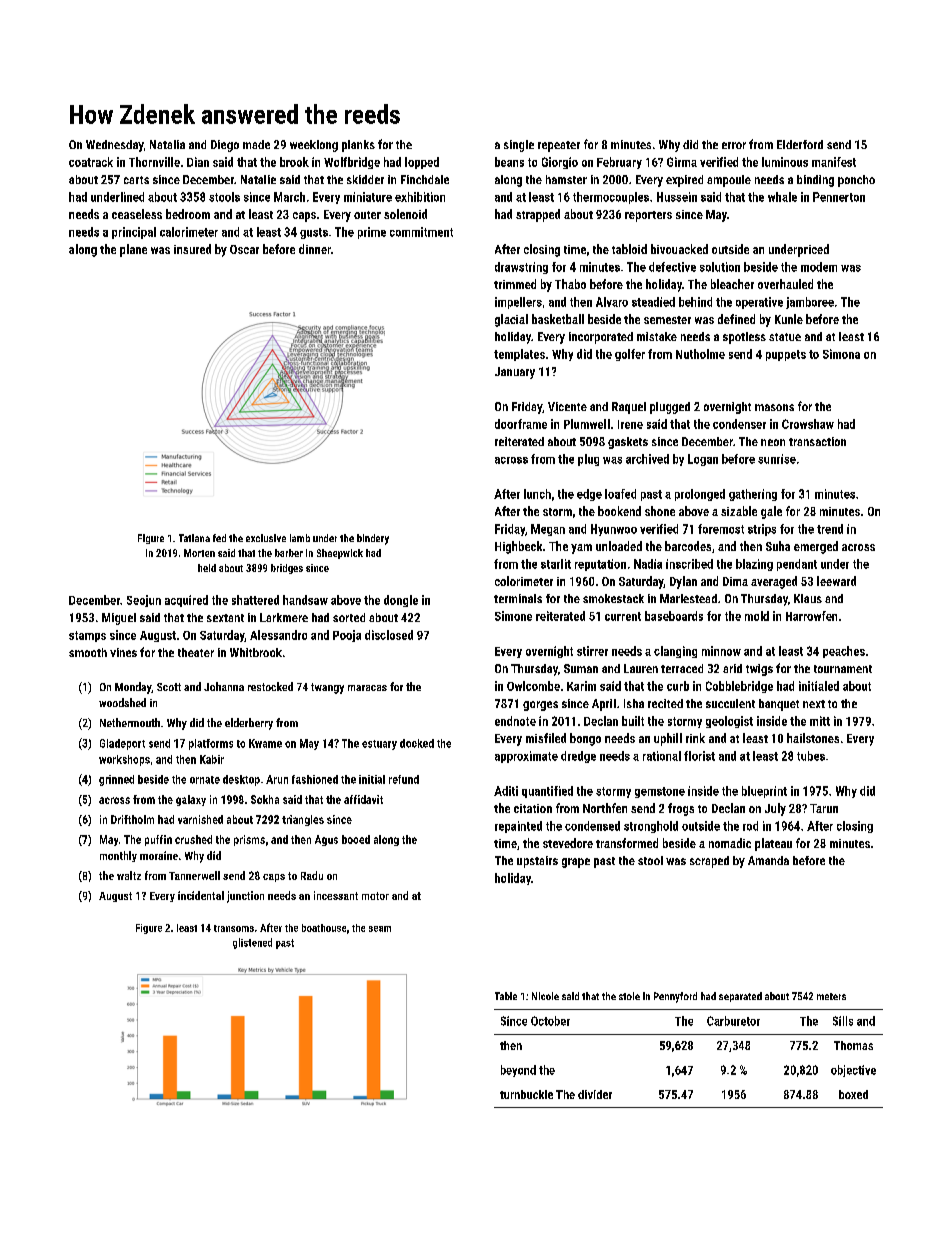  What do you see at coordinates (839, 197) in the screenshot?
I see `Pennerton` at bounding box center [839, 197].
